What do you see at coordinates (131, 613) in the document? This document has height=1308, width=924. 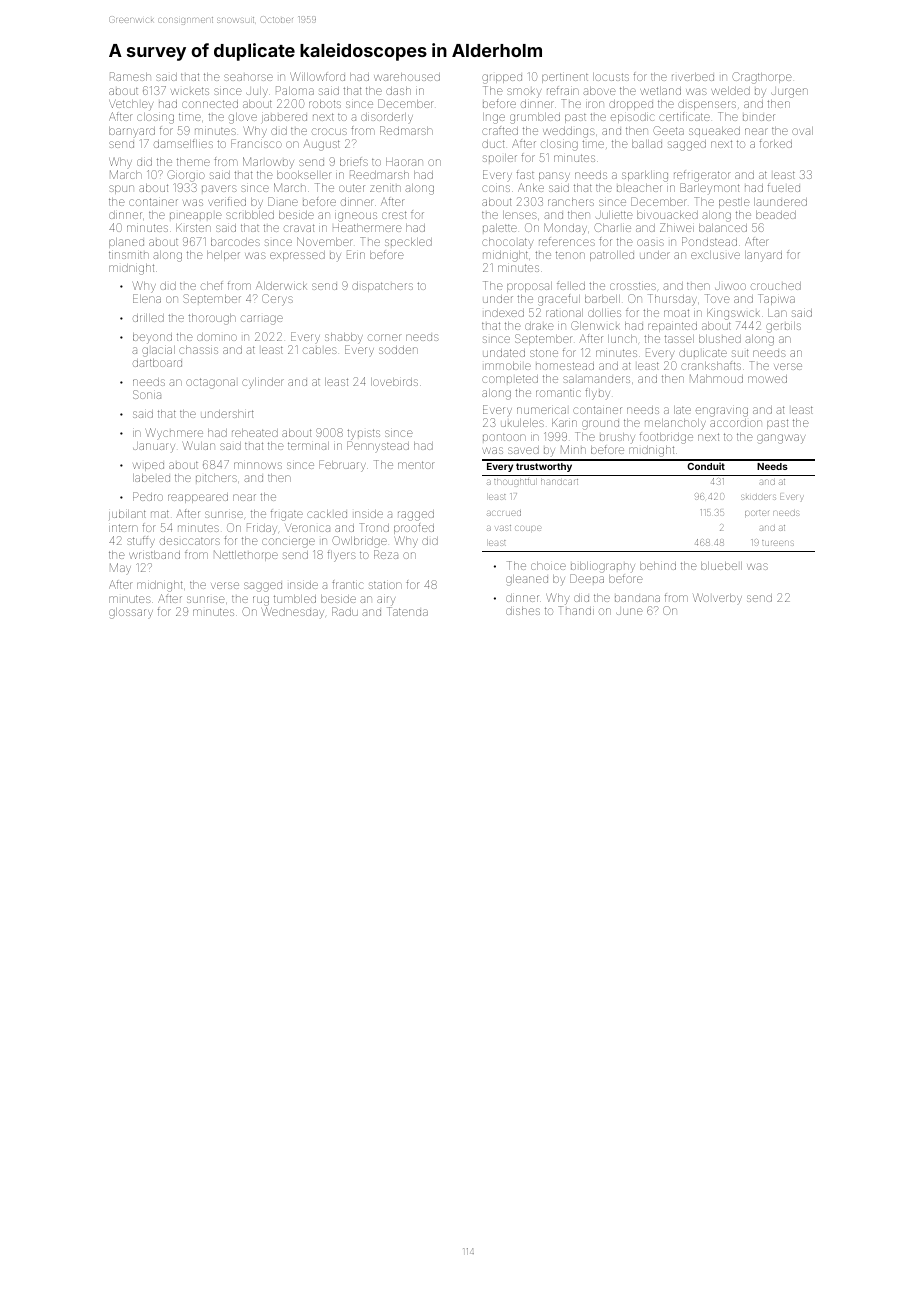 I see `glossary` at bounding box center [131, 613].
